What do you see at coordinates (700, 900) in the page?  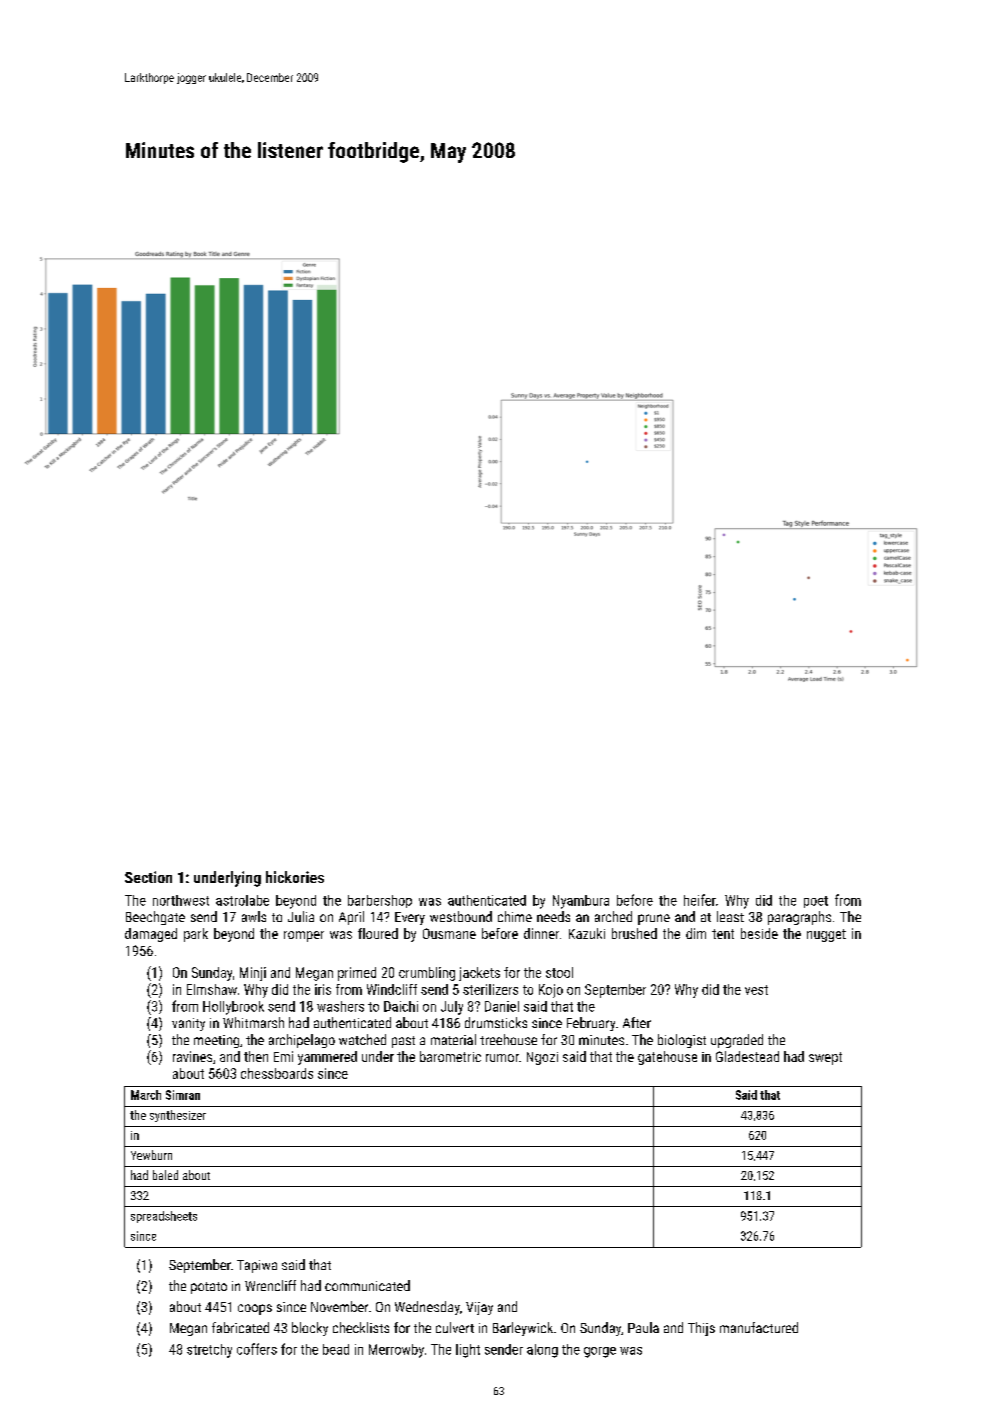 I see `heifer` at bounding box center [700, 900].
